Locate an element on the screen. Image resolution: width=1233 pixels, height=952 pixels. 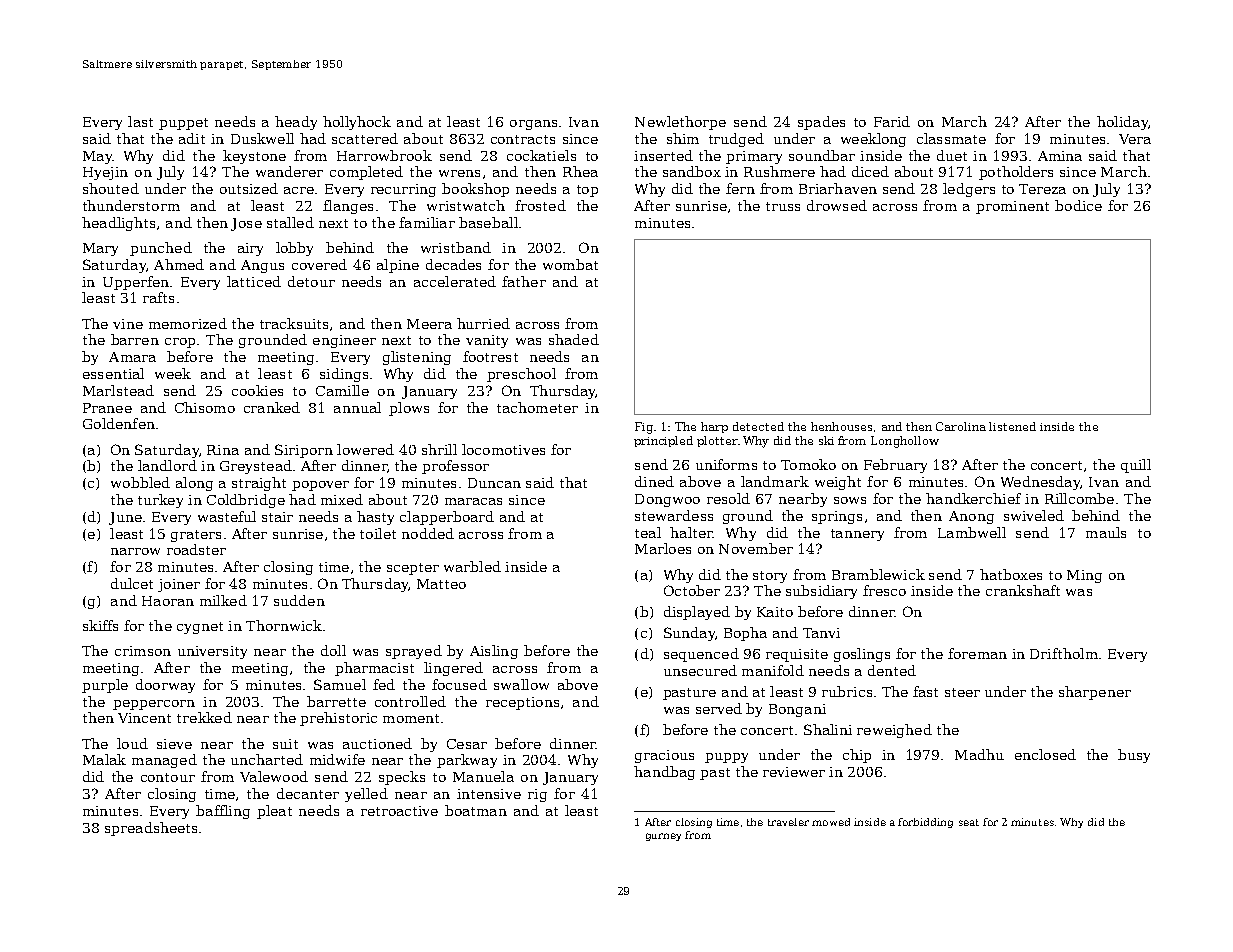
Lambwell is located at coordinates (972, 532).
